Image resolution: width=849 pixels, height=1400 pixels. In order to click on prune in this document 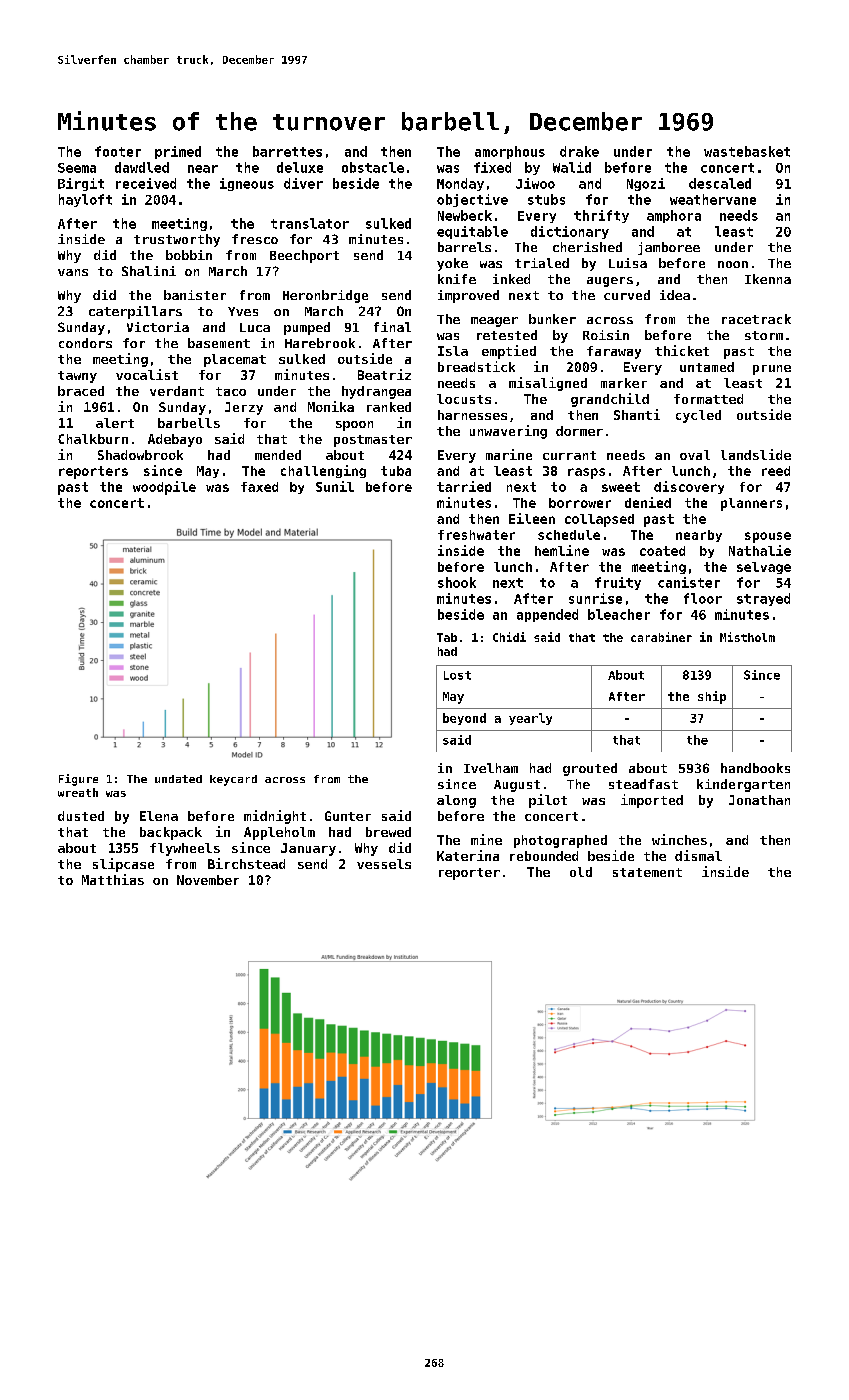, I will do `click(772, 370)`.
